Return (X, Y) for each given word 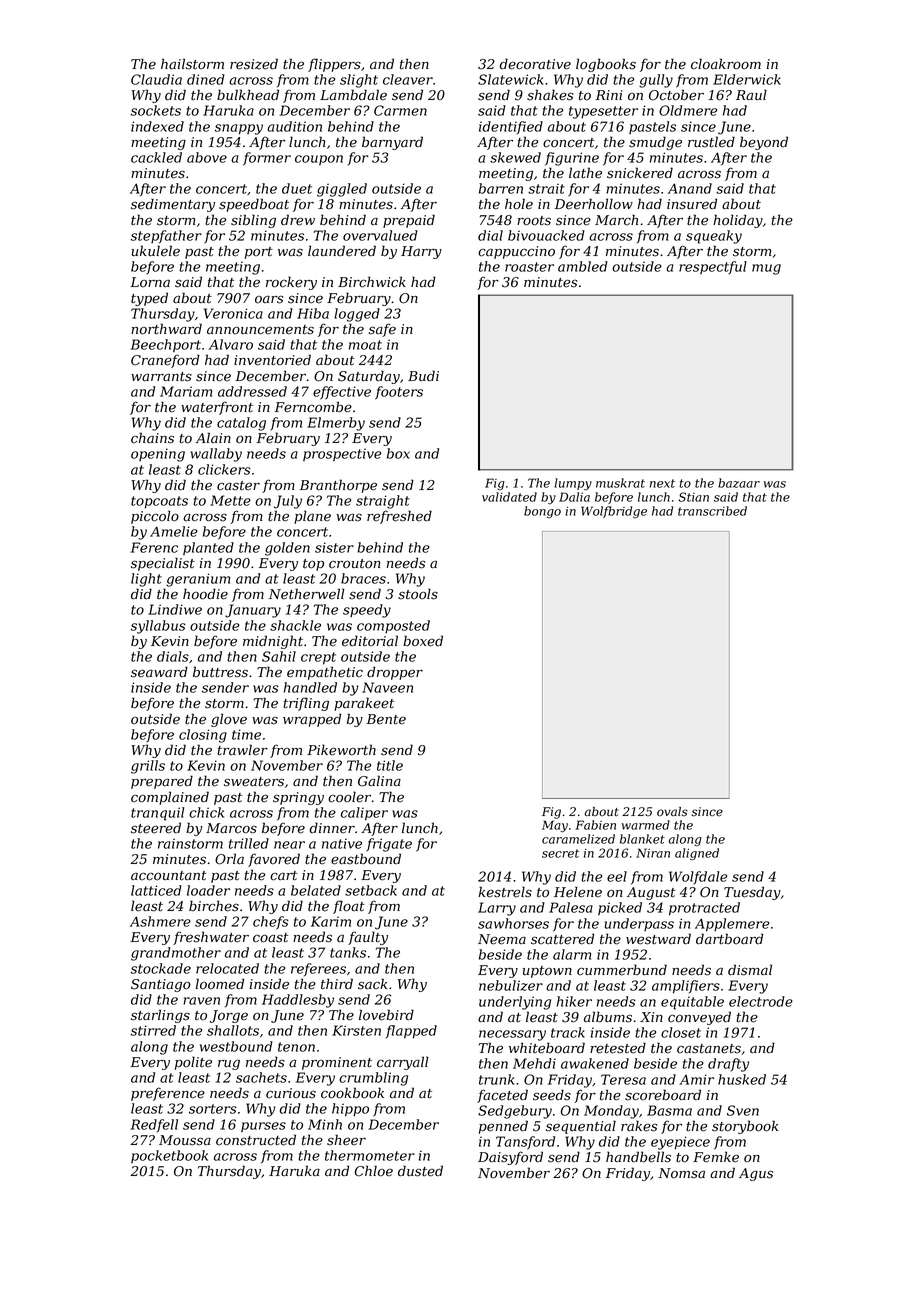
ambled (583, 266)
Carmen (400, 110)
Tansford (525, 1143)
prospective (342, 455)
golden (287, 549)
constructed (256, 1140)
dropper (395, 673)
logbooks (606, 65)
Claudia (156, 79)
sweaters (254, 782)
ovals (672, 812)
